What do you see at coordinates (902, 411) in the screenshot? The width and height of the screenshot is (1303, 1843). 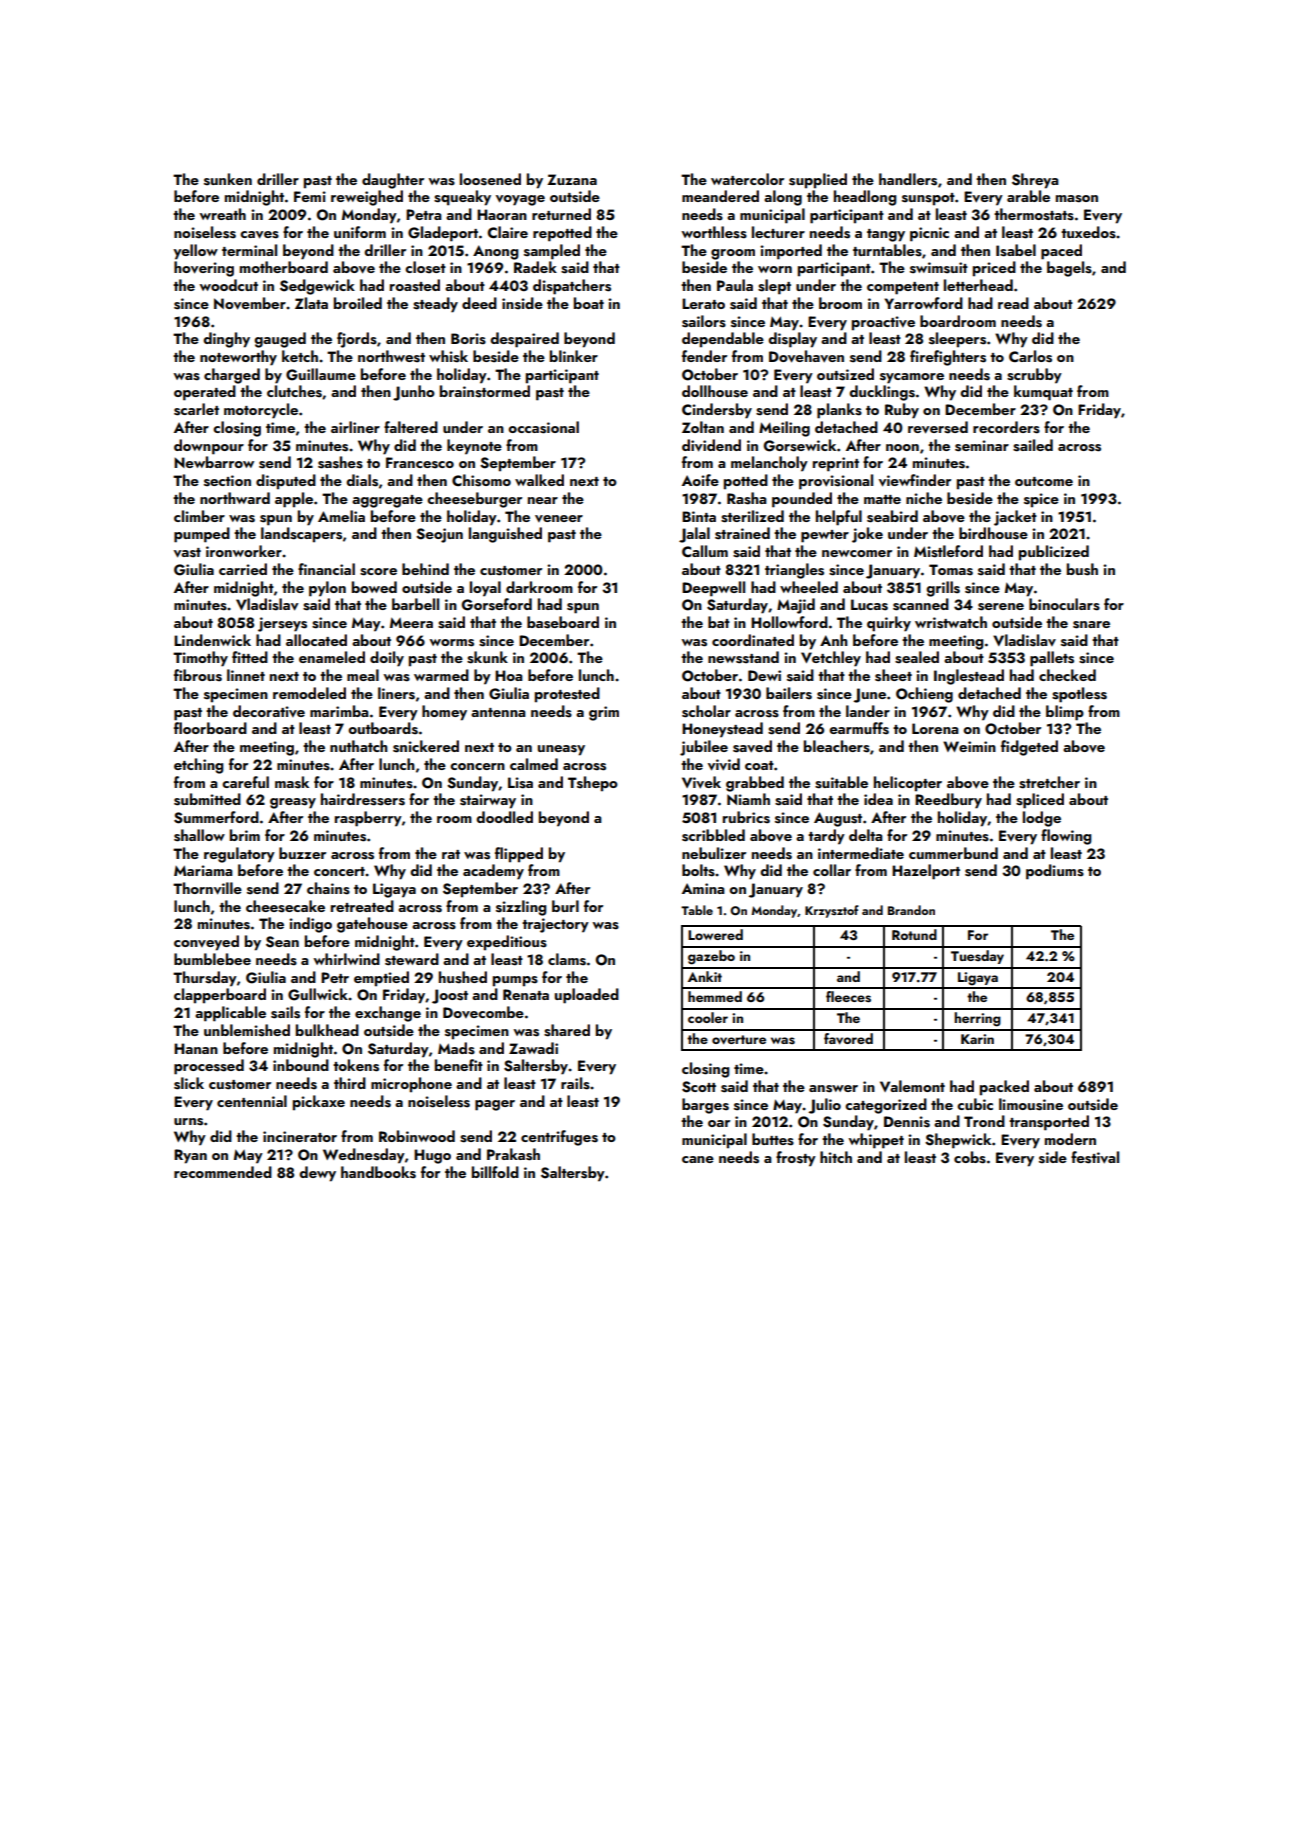 I see `Ruby` at bounding box center [902, 411].
